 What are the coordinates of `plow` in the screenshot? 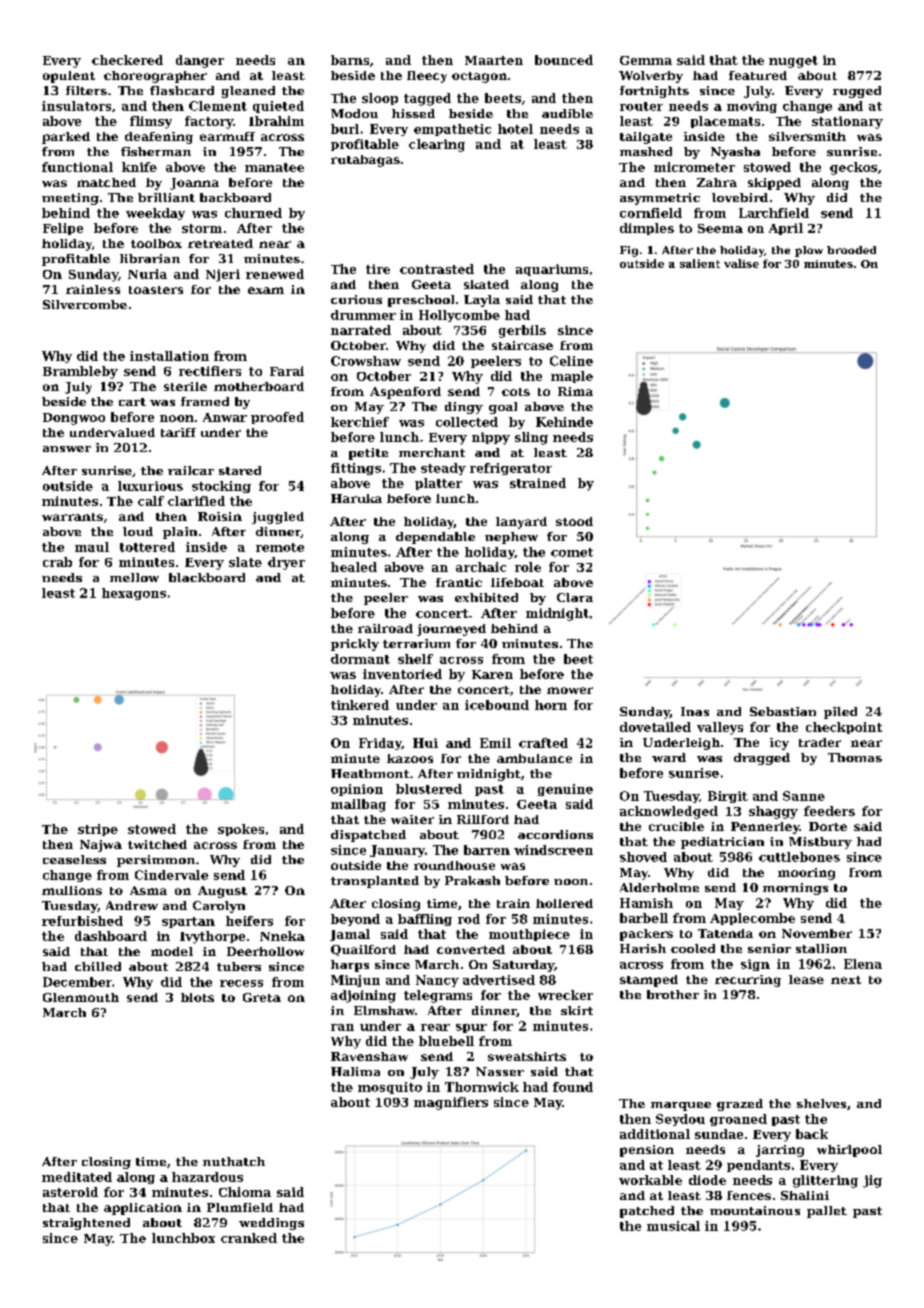 It's located at (809, 251).
